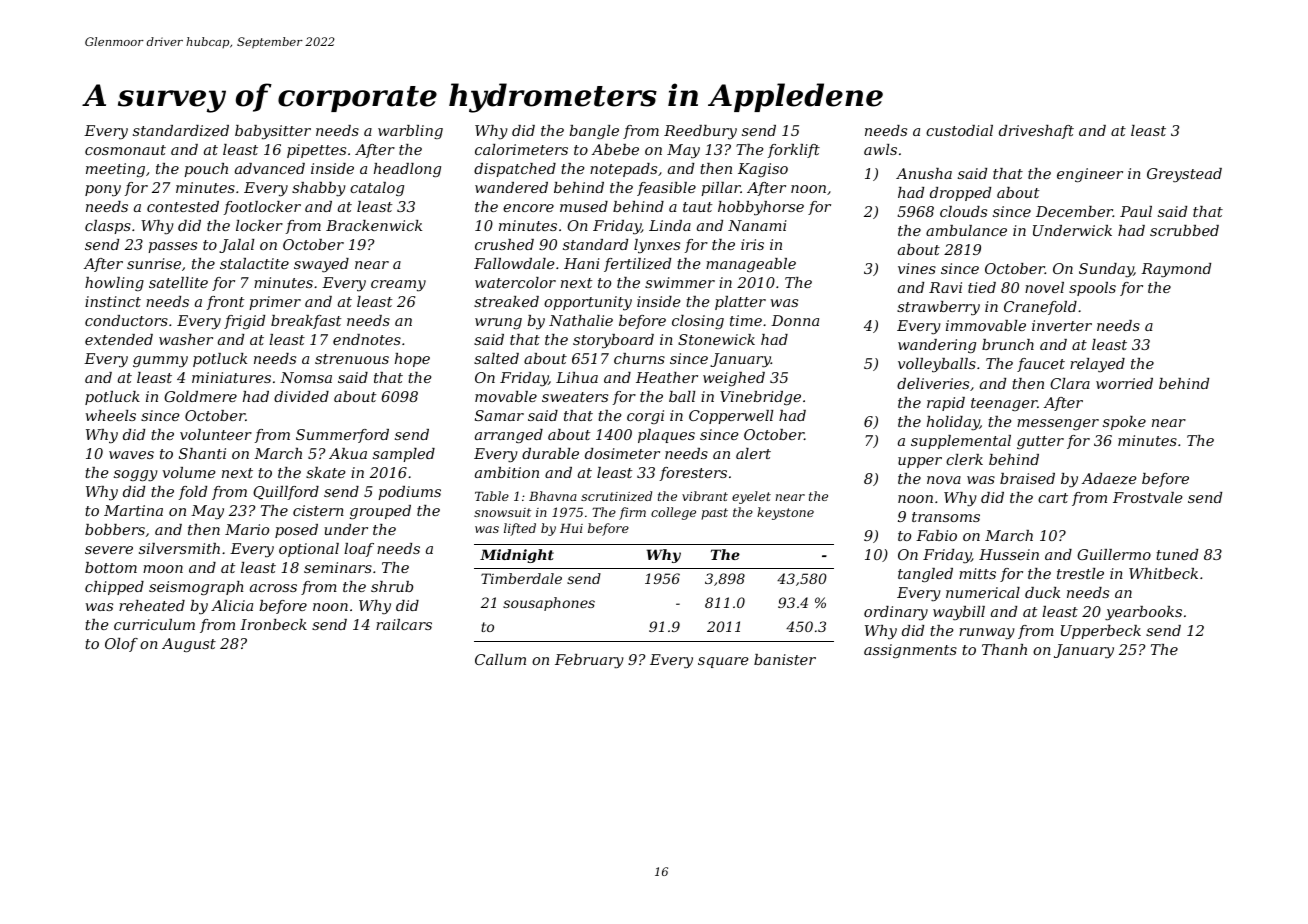 The image size is (1308, 924). What do you see at coordinates (273, 132) in the page?
I see `babysitter` at bounding box center [273, 132].
